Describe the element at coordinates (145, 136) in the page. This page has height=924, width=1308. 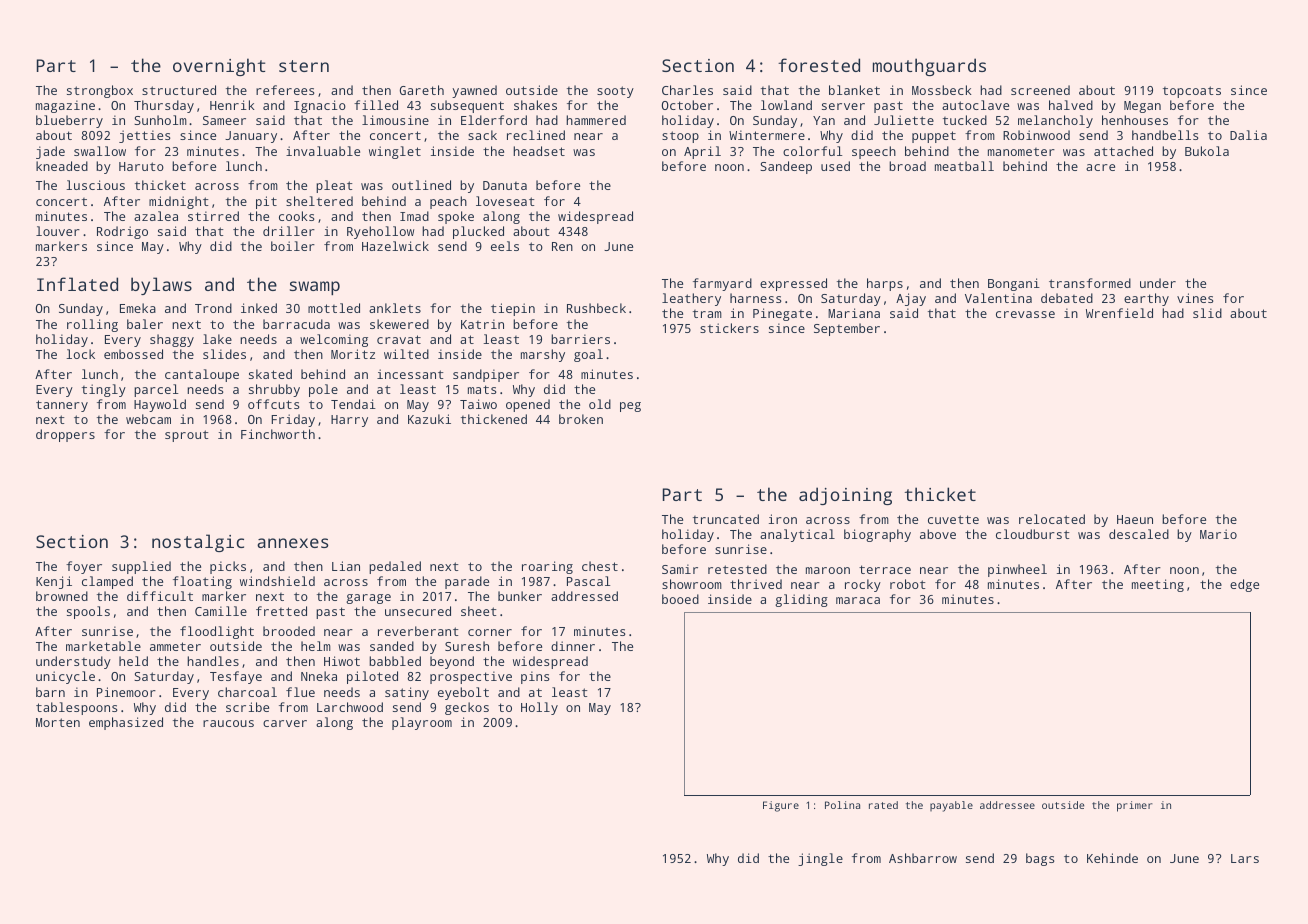
I see `jetties` at that location.
